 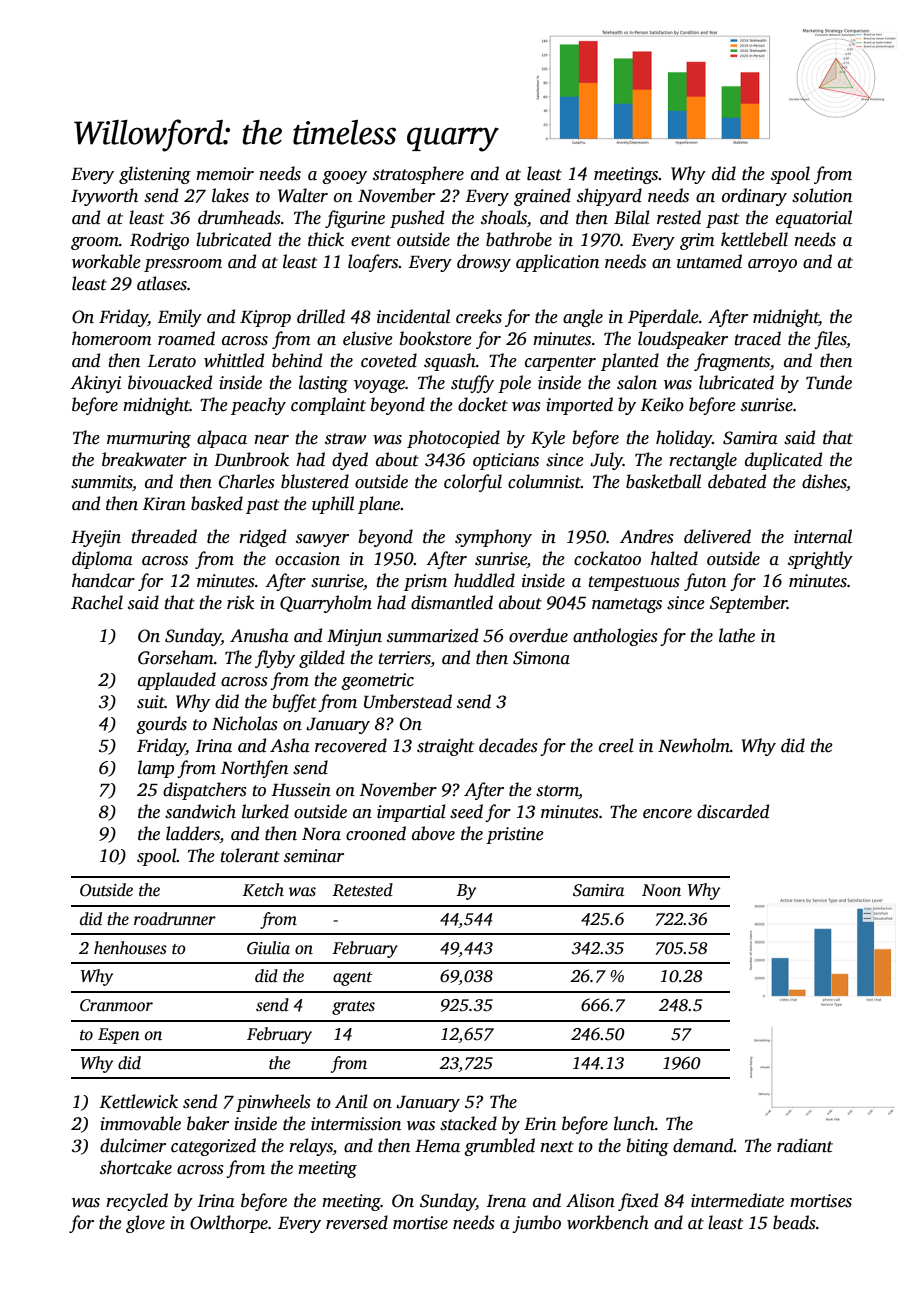 I want to click on workable, so click(x=106, y=261).
